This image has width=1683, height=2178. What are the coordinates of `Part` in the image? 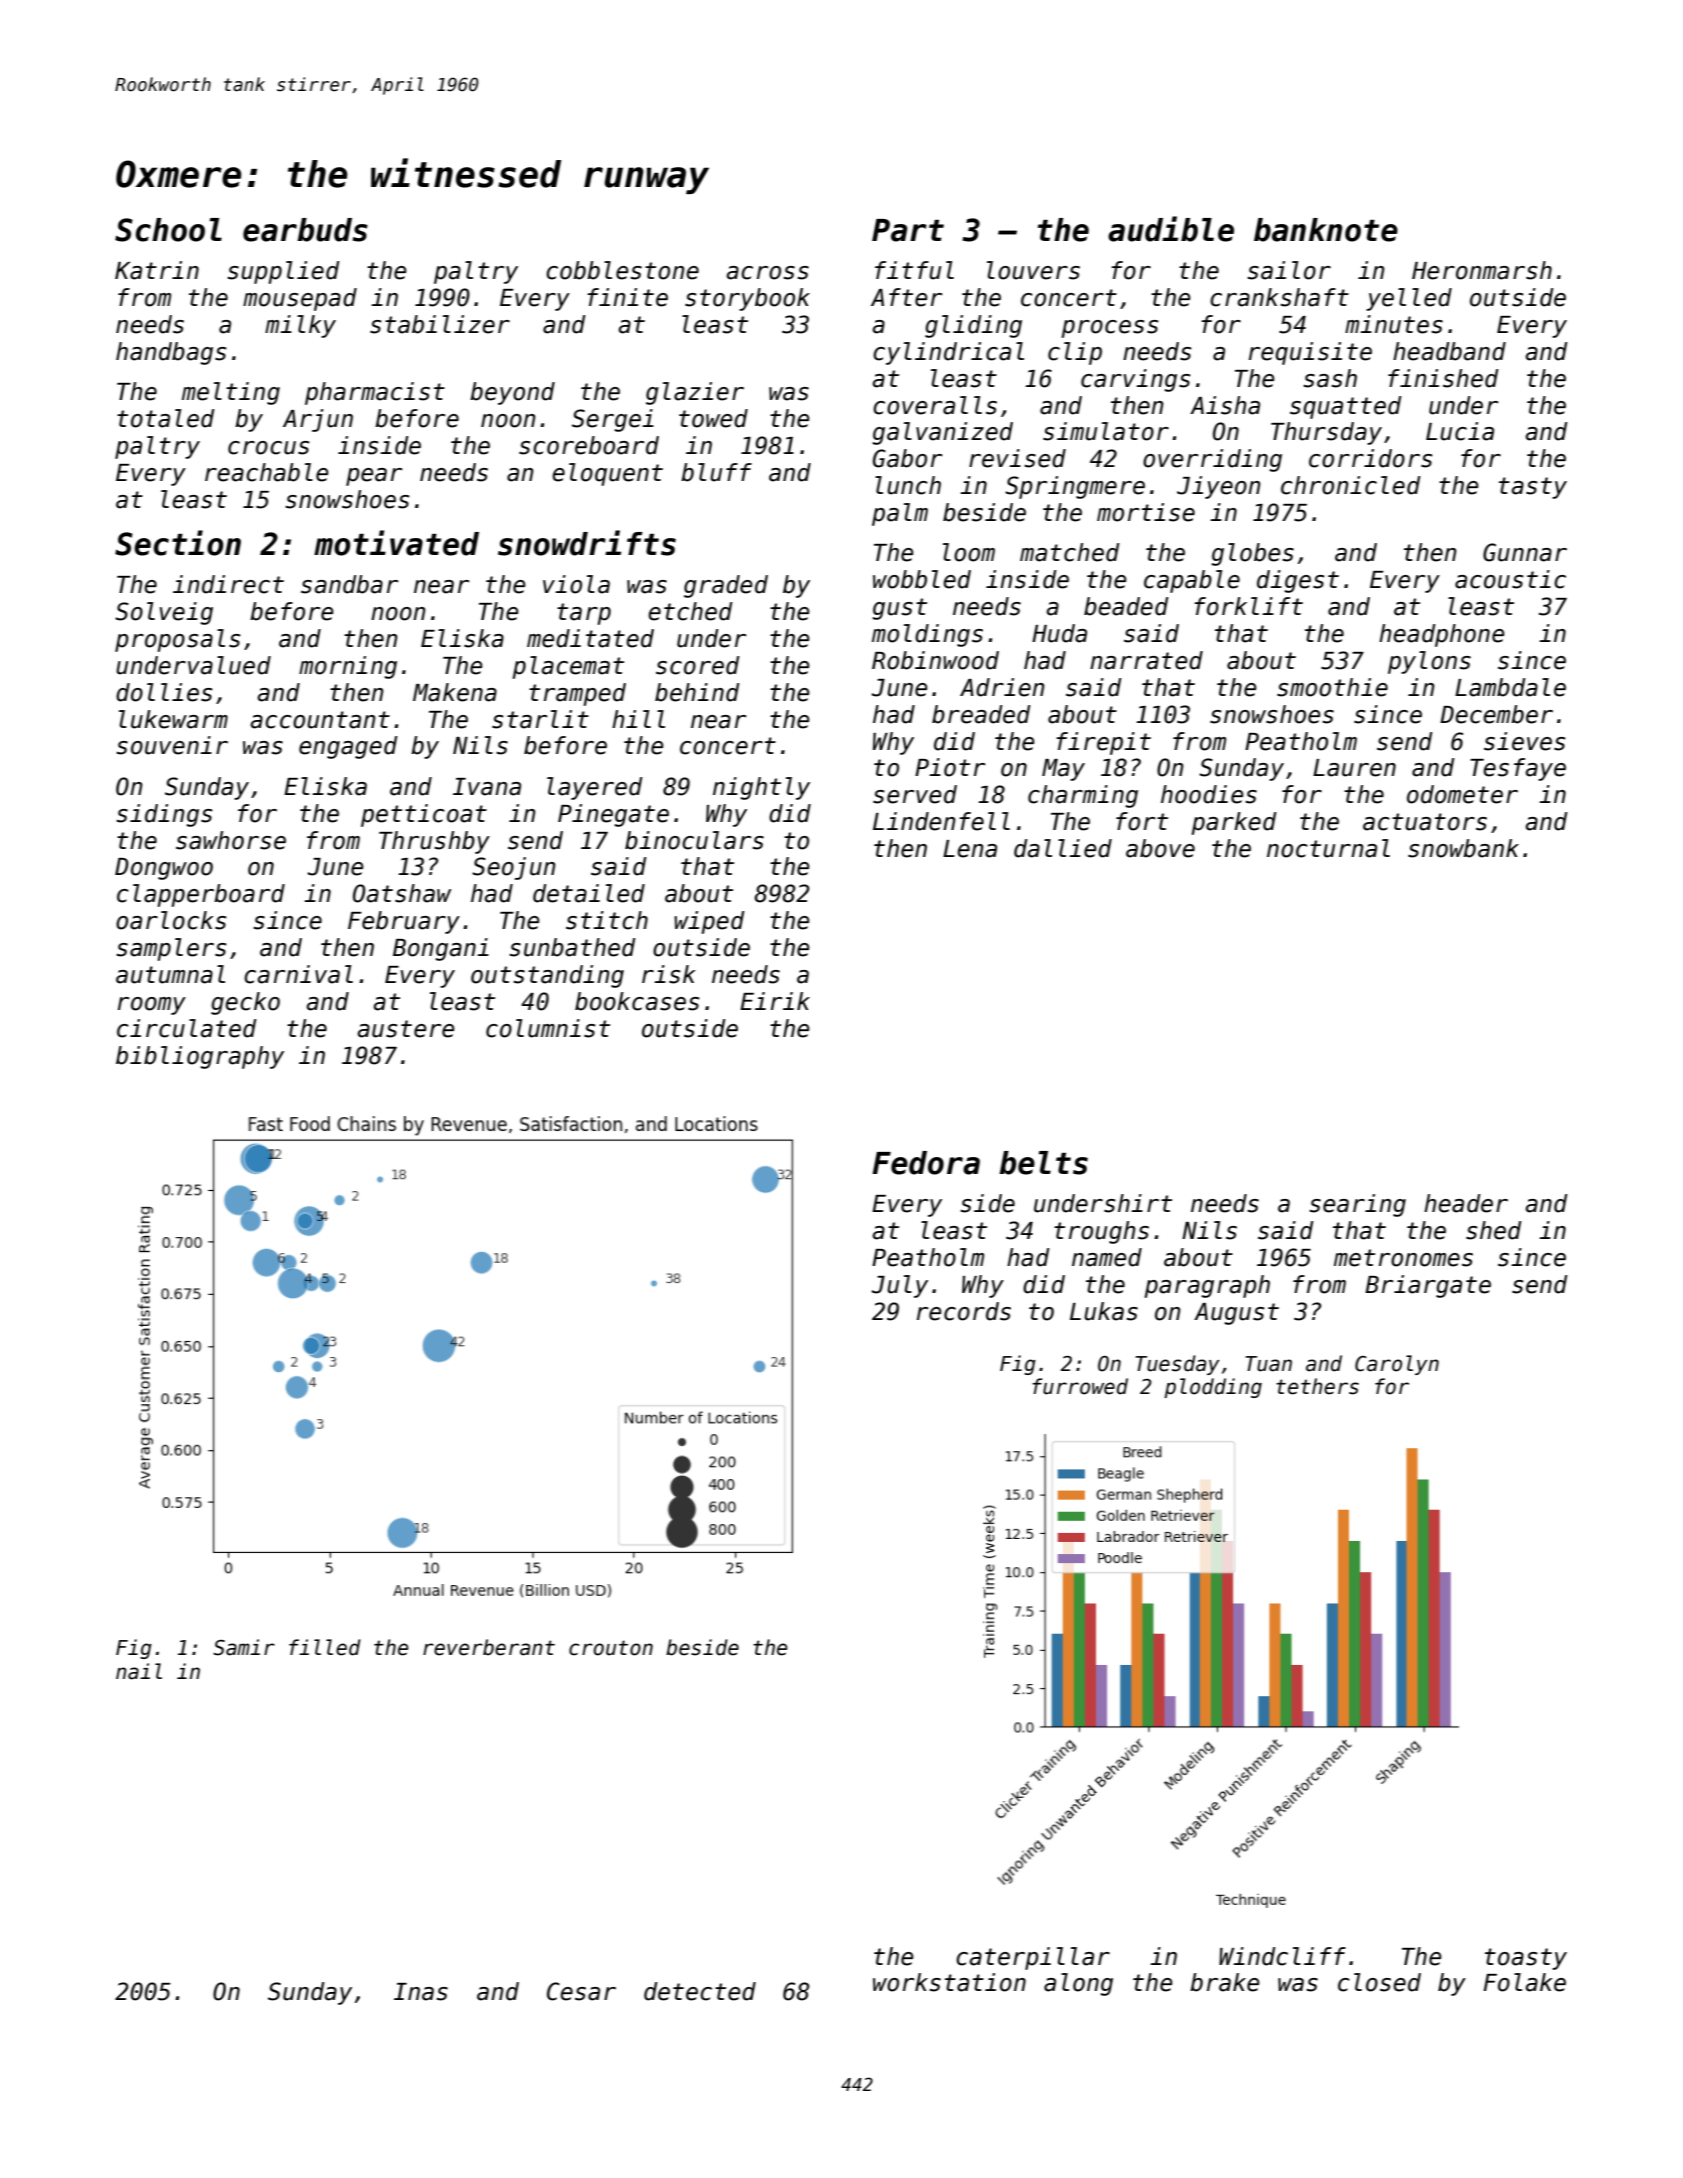 It's located at (908, 230).
